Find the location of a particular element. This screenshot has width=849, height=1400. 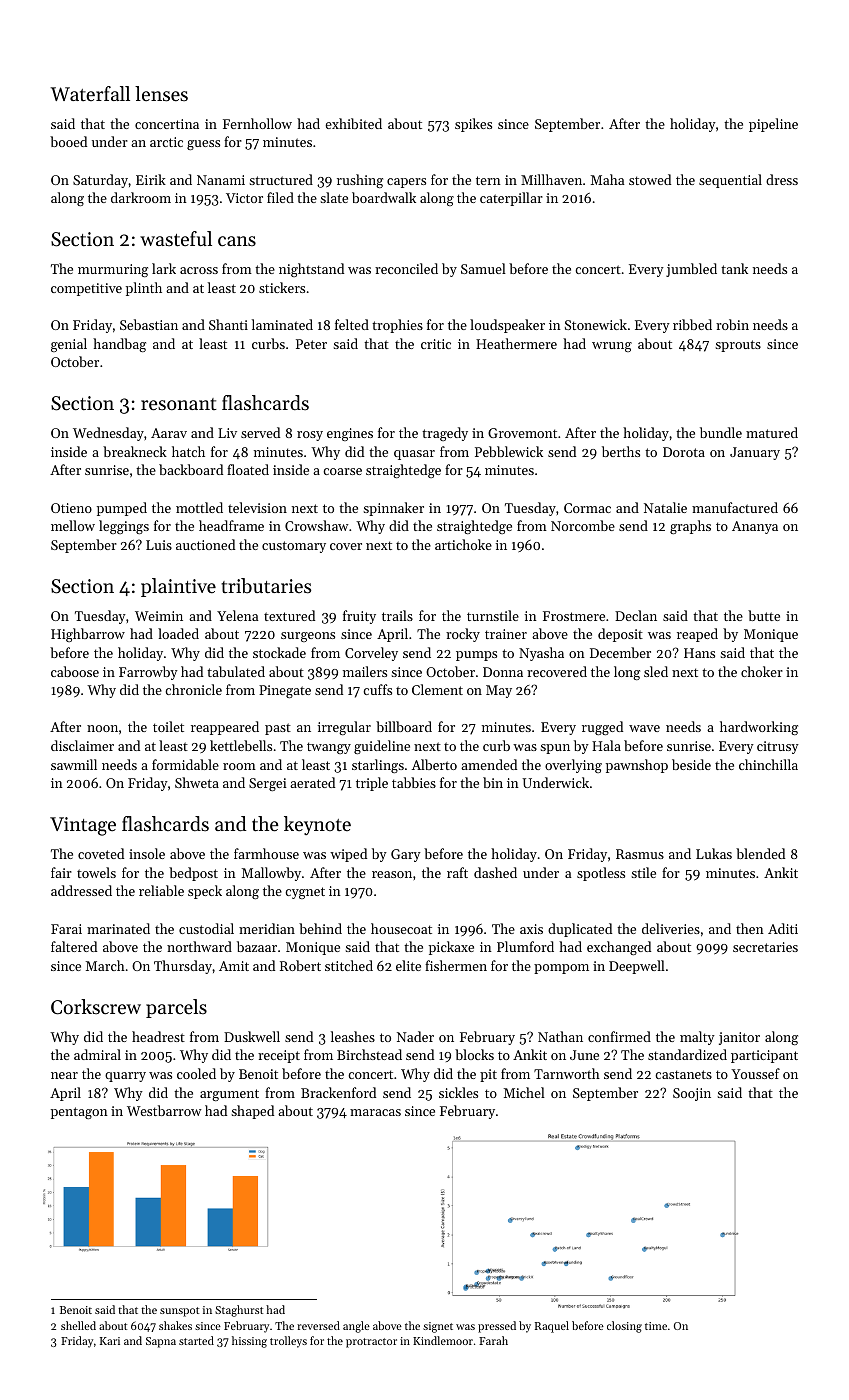

spikes is located at coordinates (473, 125).
